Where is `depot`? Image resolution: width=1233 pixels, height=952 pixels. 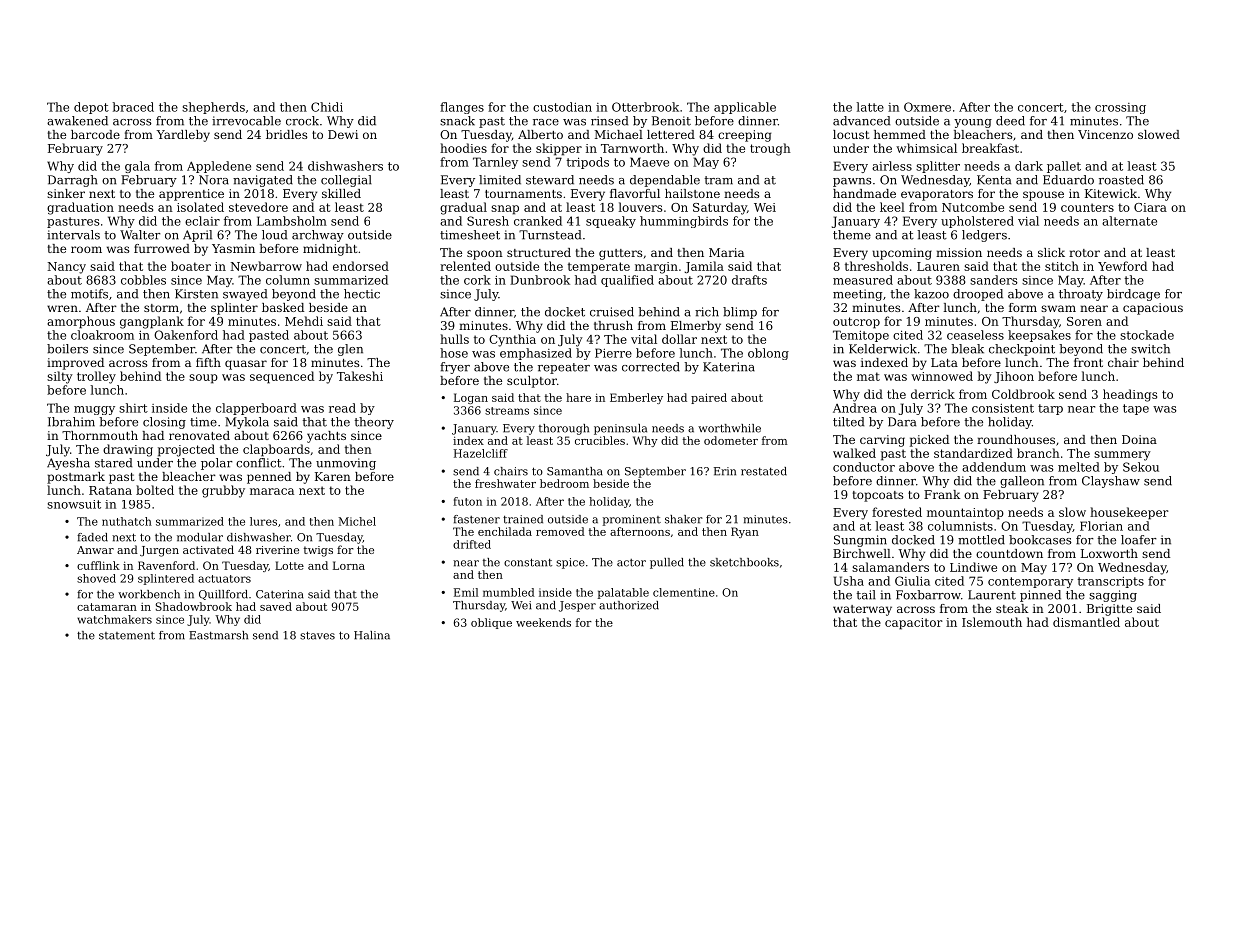 depot is located at coordinates (91, 108).
